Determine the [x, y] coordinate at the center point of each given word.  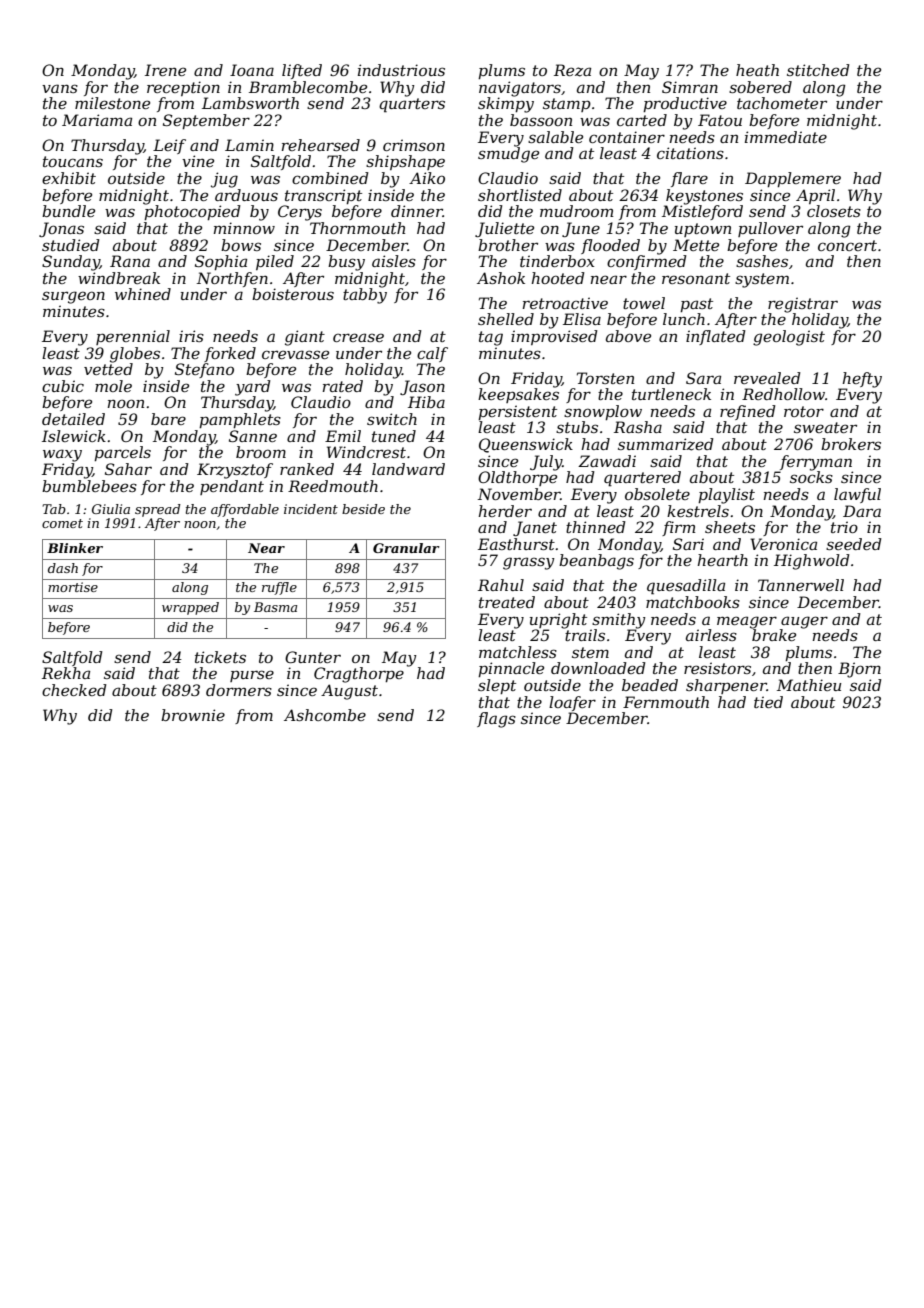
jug [224, 180]
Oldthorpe [517, 478]
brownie [193, 715]
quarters [412, 105]
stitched [818, 70]
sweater [825, 427]
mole [113, 386]
